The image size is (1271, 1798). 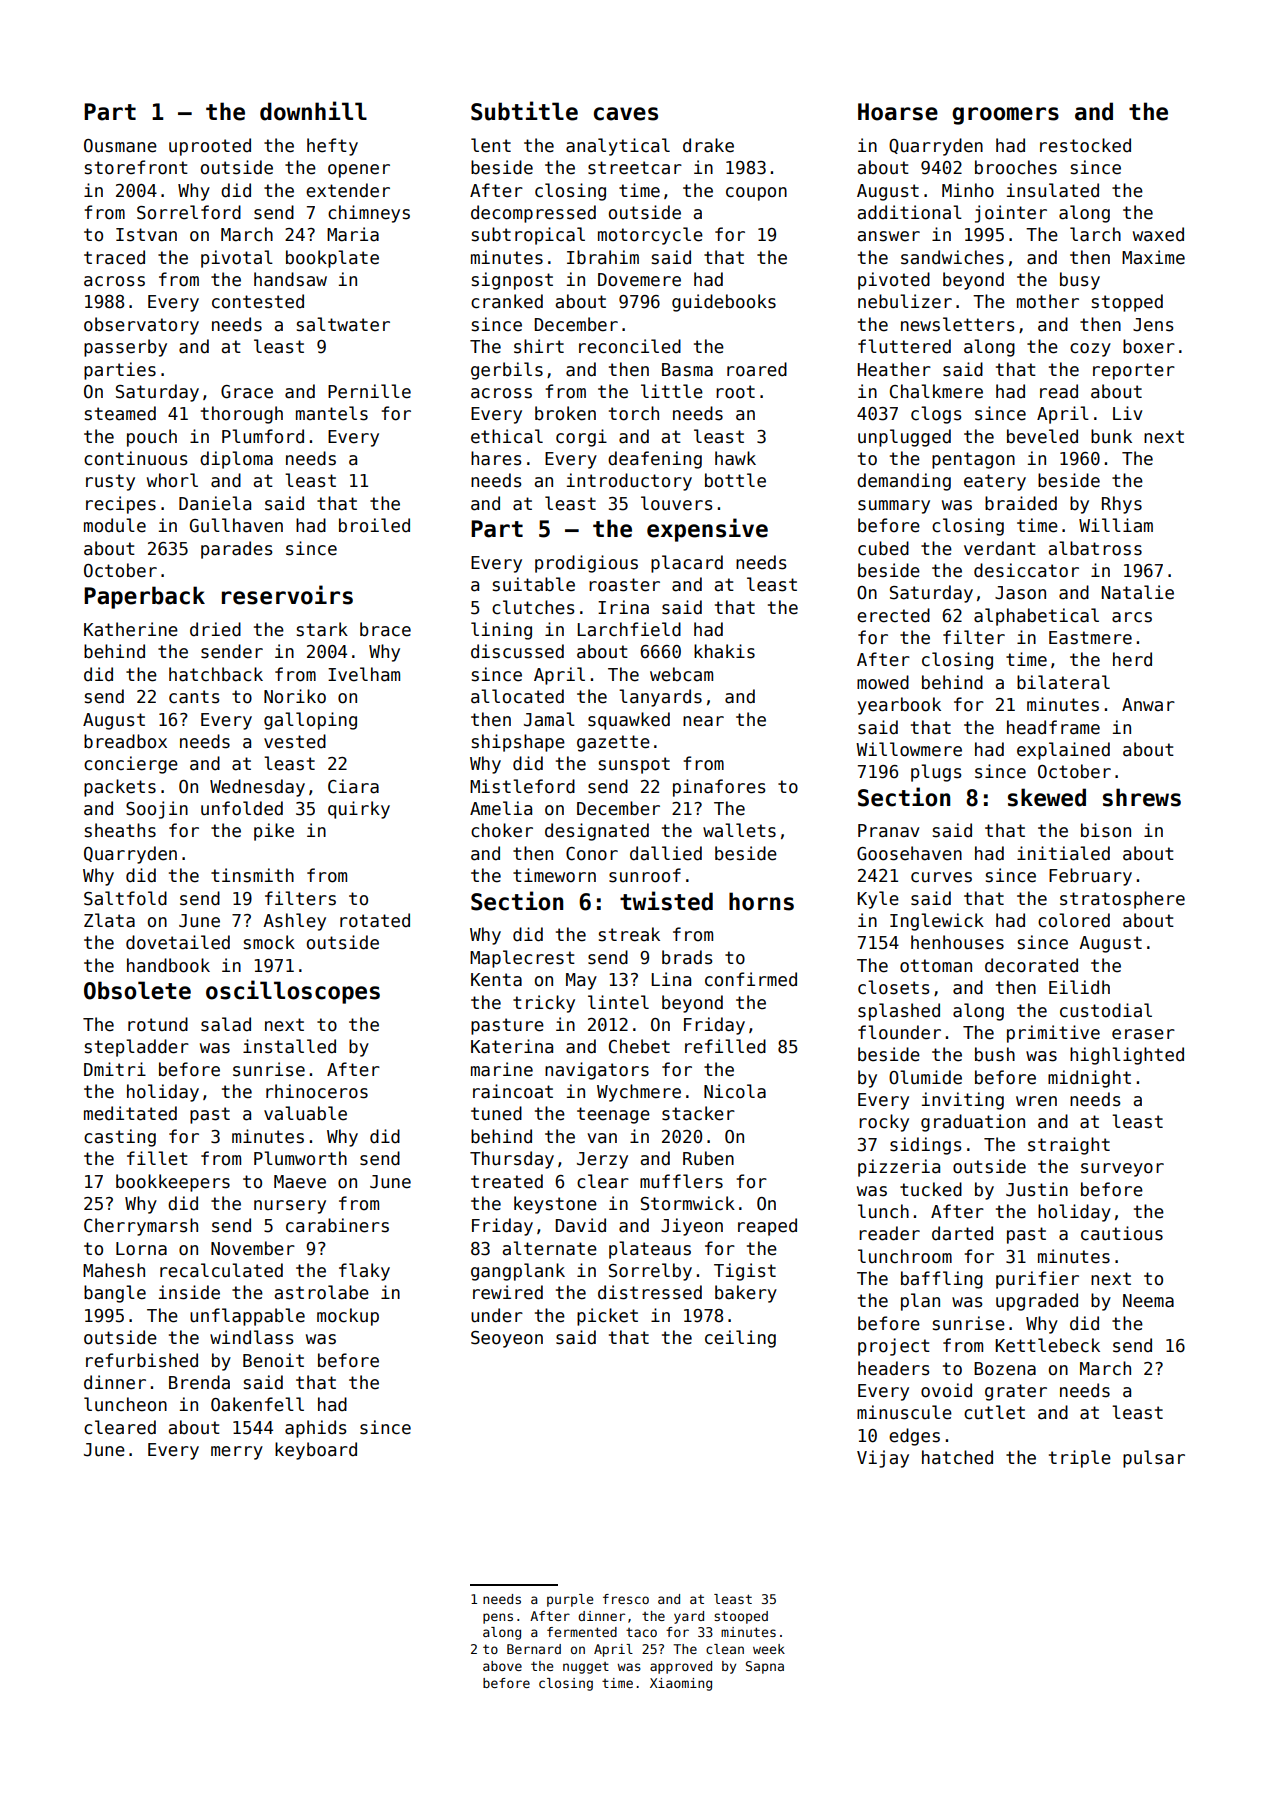 What do you see at coordinates (995, 1054) in the document?
I see `bush` at bounding box center [995, 1054].
